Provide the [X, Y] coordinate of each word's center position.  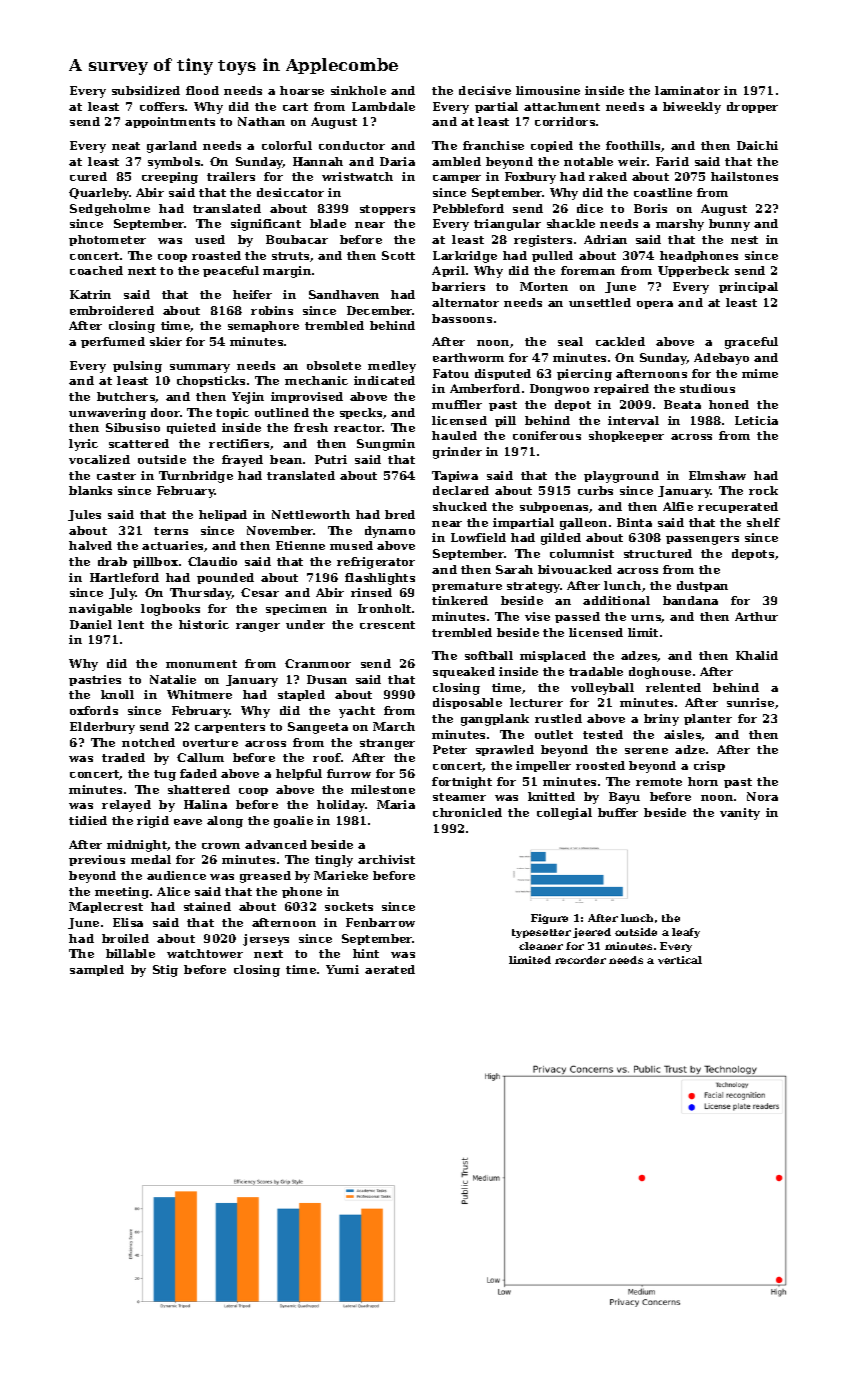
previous [97, 860]
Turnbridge [196, 477]
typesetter [541, 933]
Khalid [757, 655]
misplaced [553, 656]
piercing [584, 375]
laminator [687, 90]
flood [202, 90]
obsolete [334, 365]
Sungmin [386, 445]
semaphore [263, 326]
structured [658, 553]
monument [201, 664]
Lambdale [383, 106]
